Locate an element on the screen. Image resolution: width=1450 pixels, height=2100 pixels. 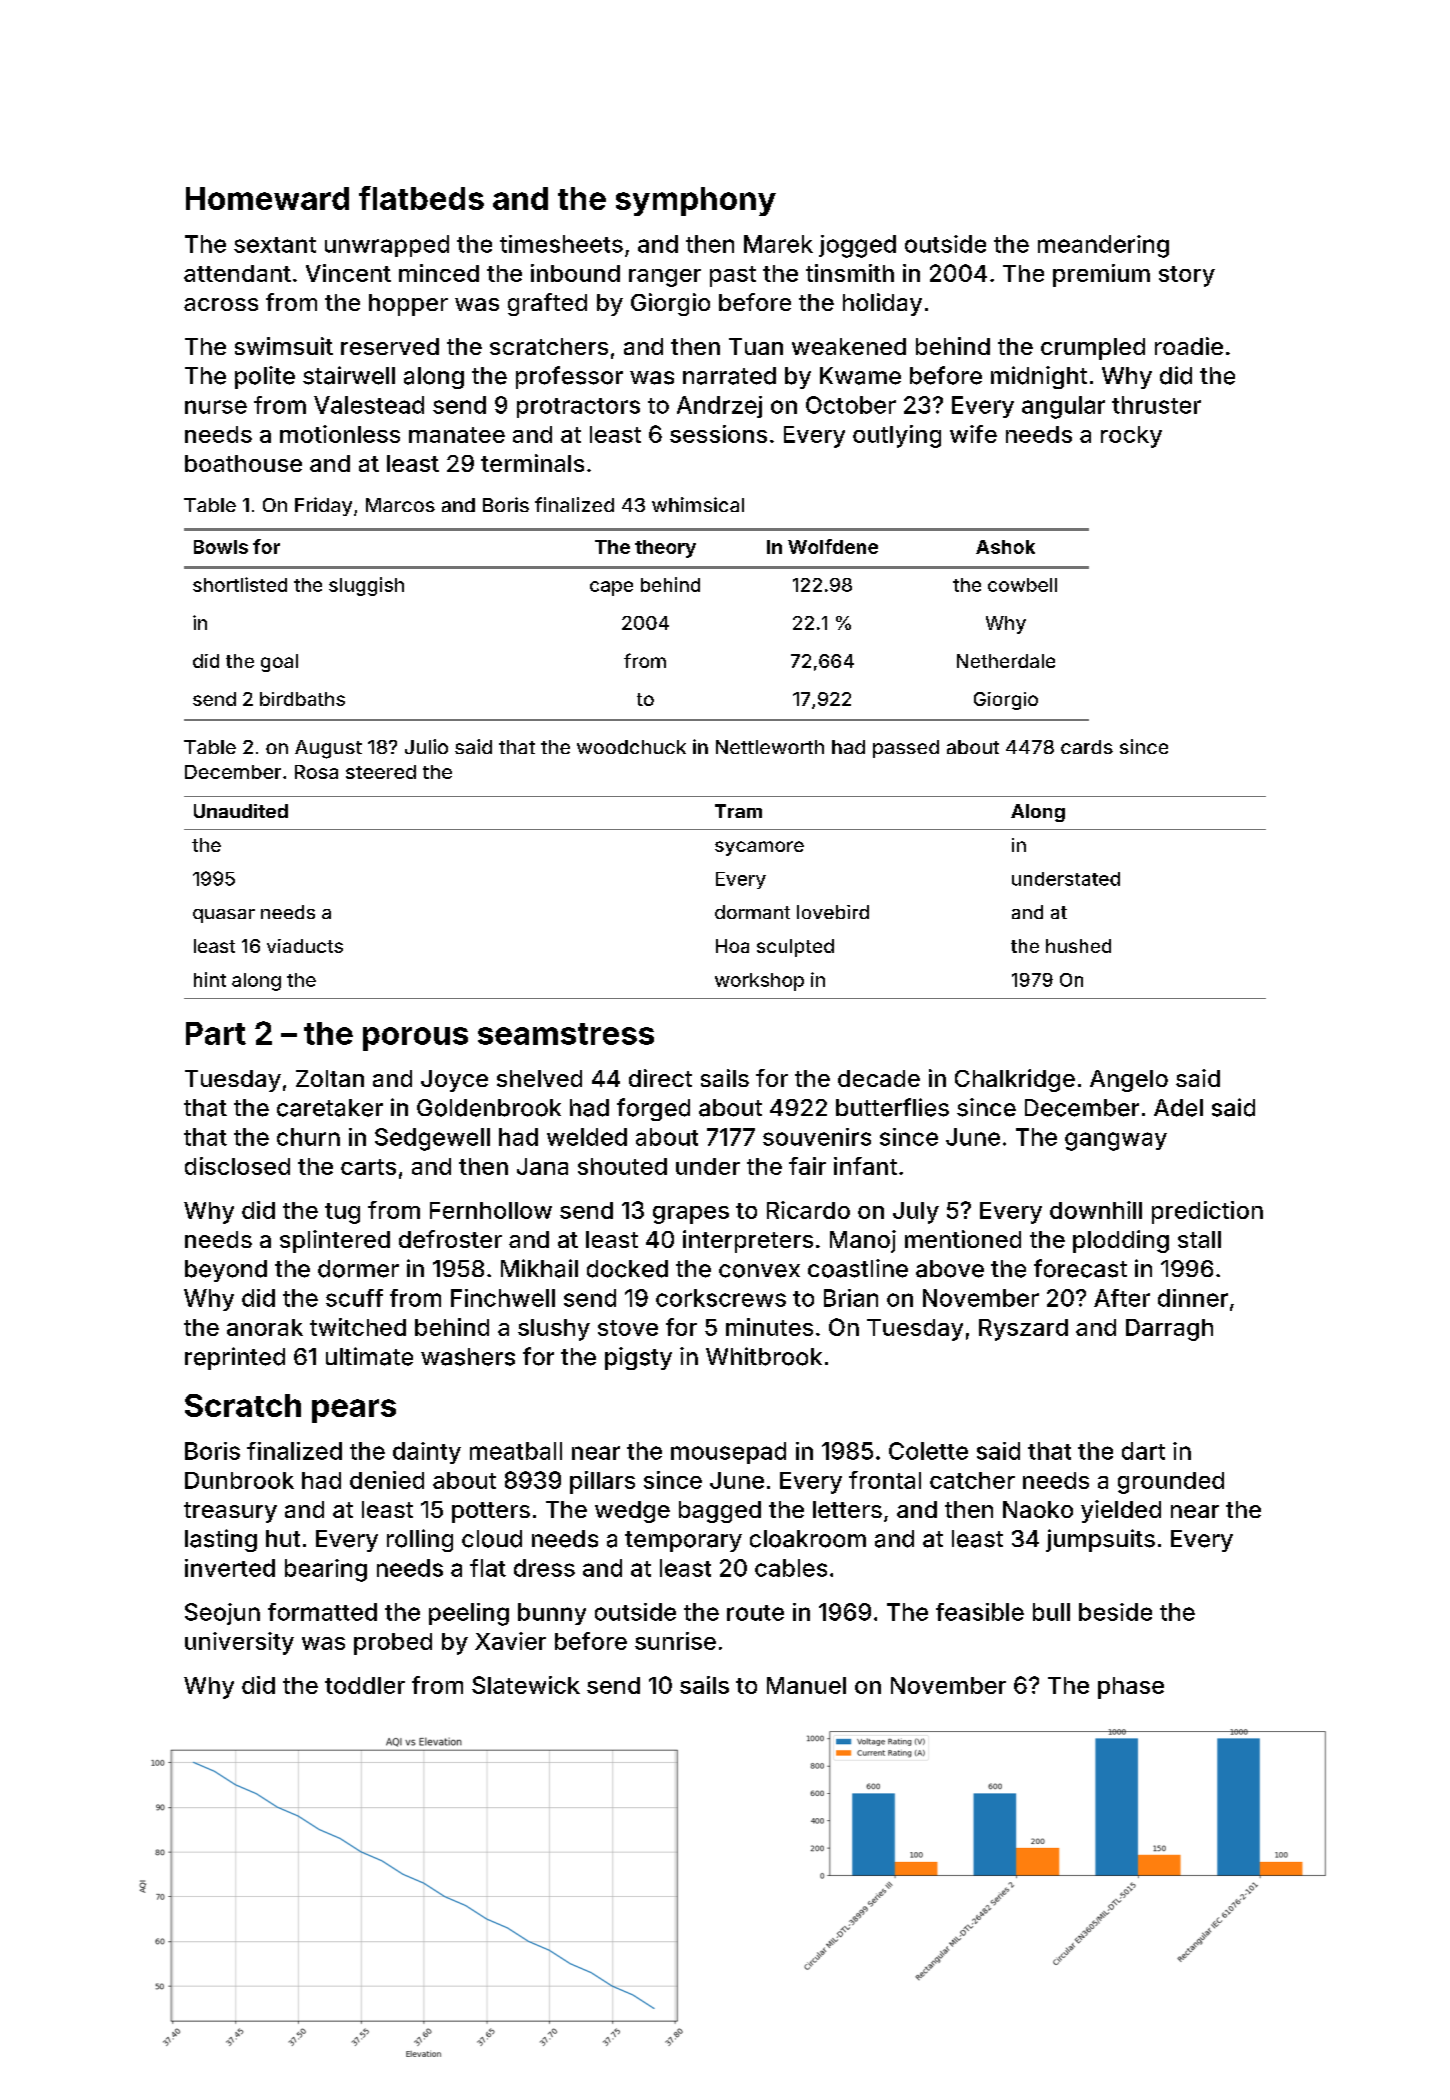
hushed is located at coordinates (1078, 946).
